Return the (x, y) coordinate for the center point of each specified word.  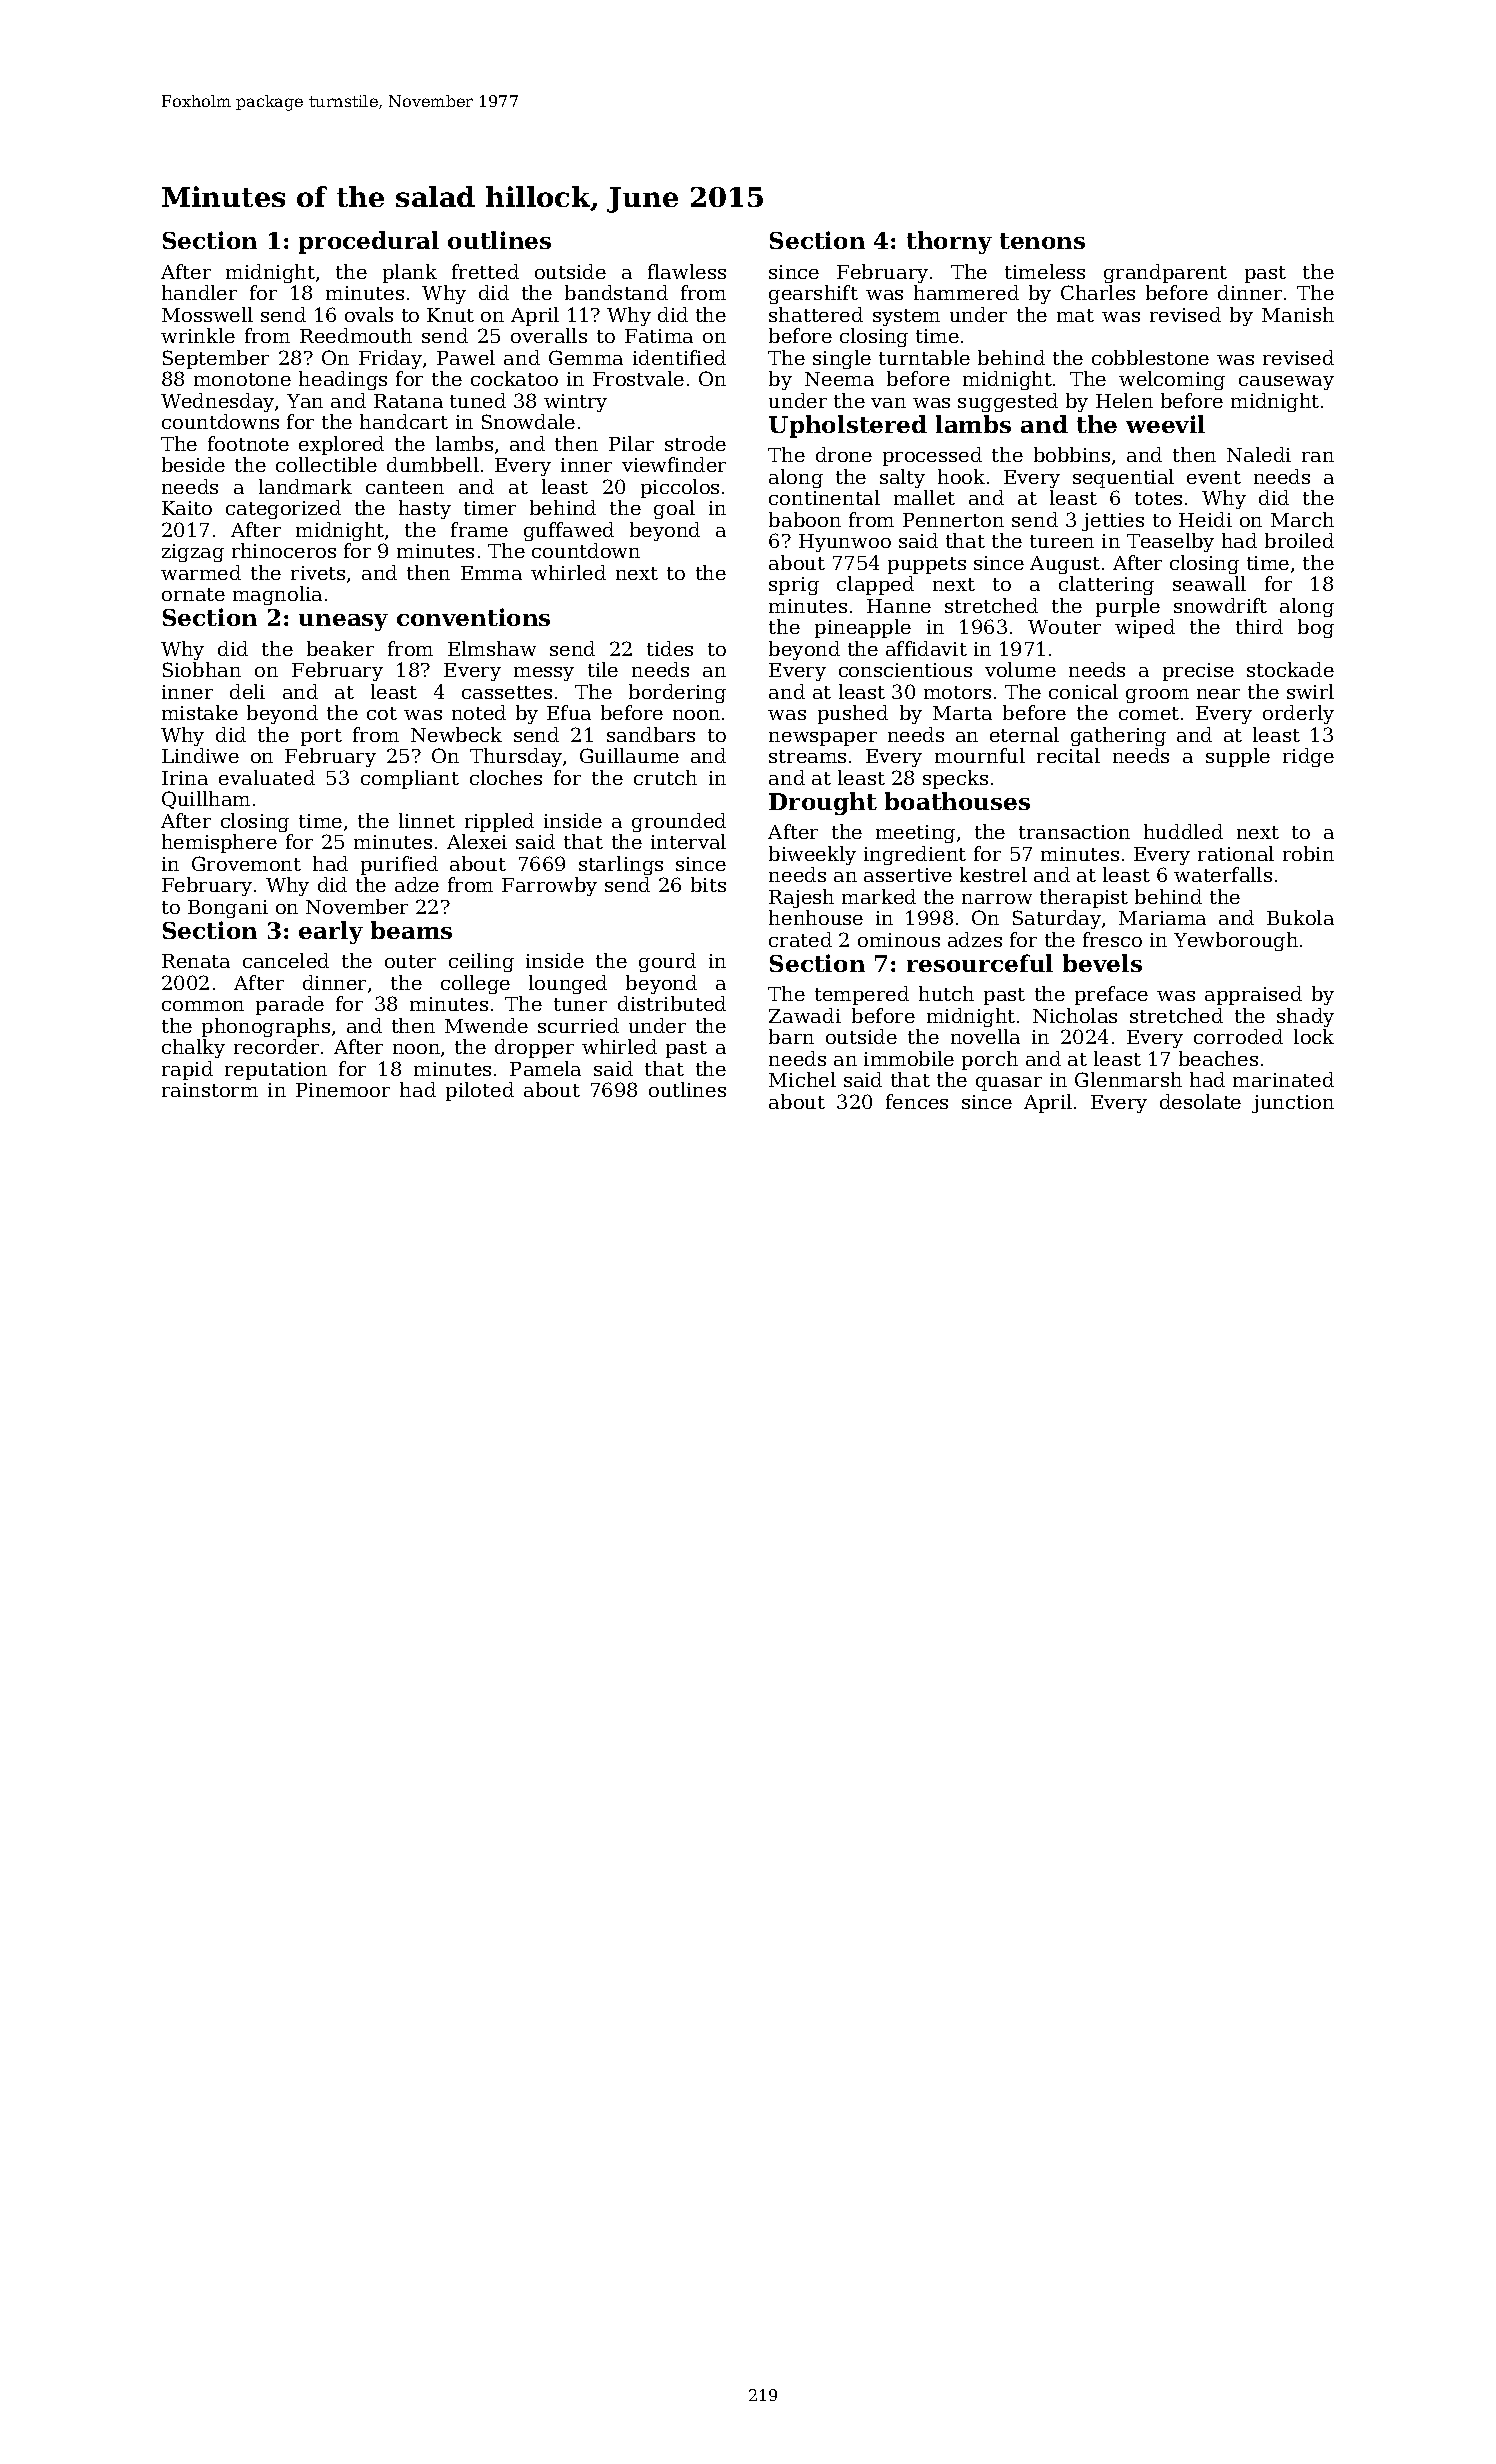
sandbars (651, 734)
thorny (949, 242)
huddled (1183, 831)
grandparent (1165, 273)
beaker (340, 648)
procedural (369, 242)
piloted (480, 1091)
